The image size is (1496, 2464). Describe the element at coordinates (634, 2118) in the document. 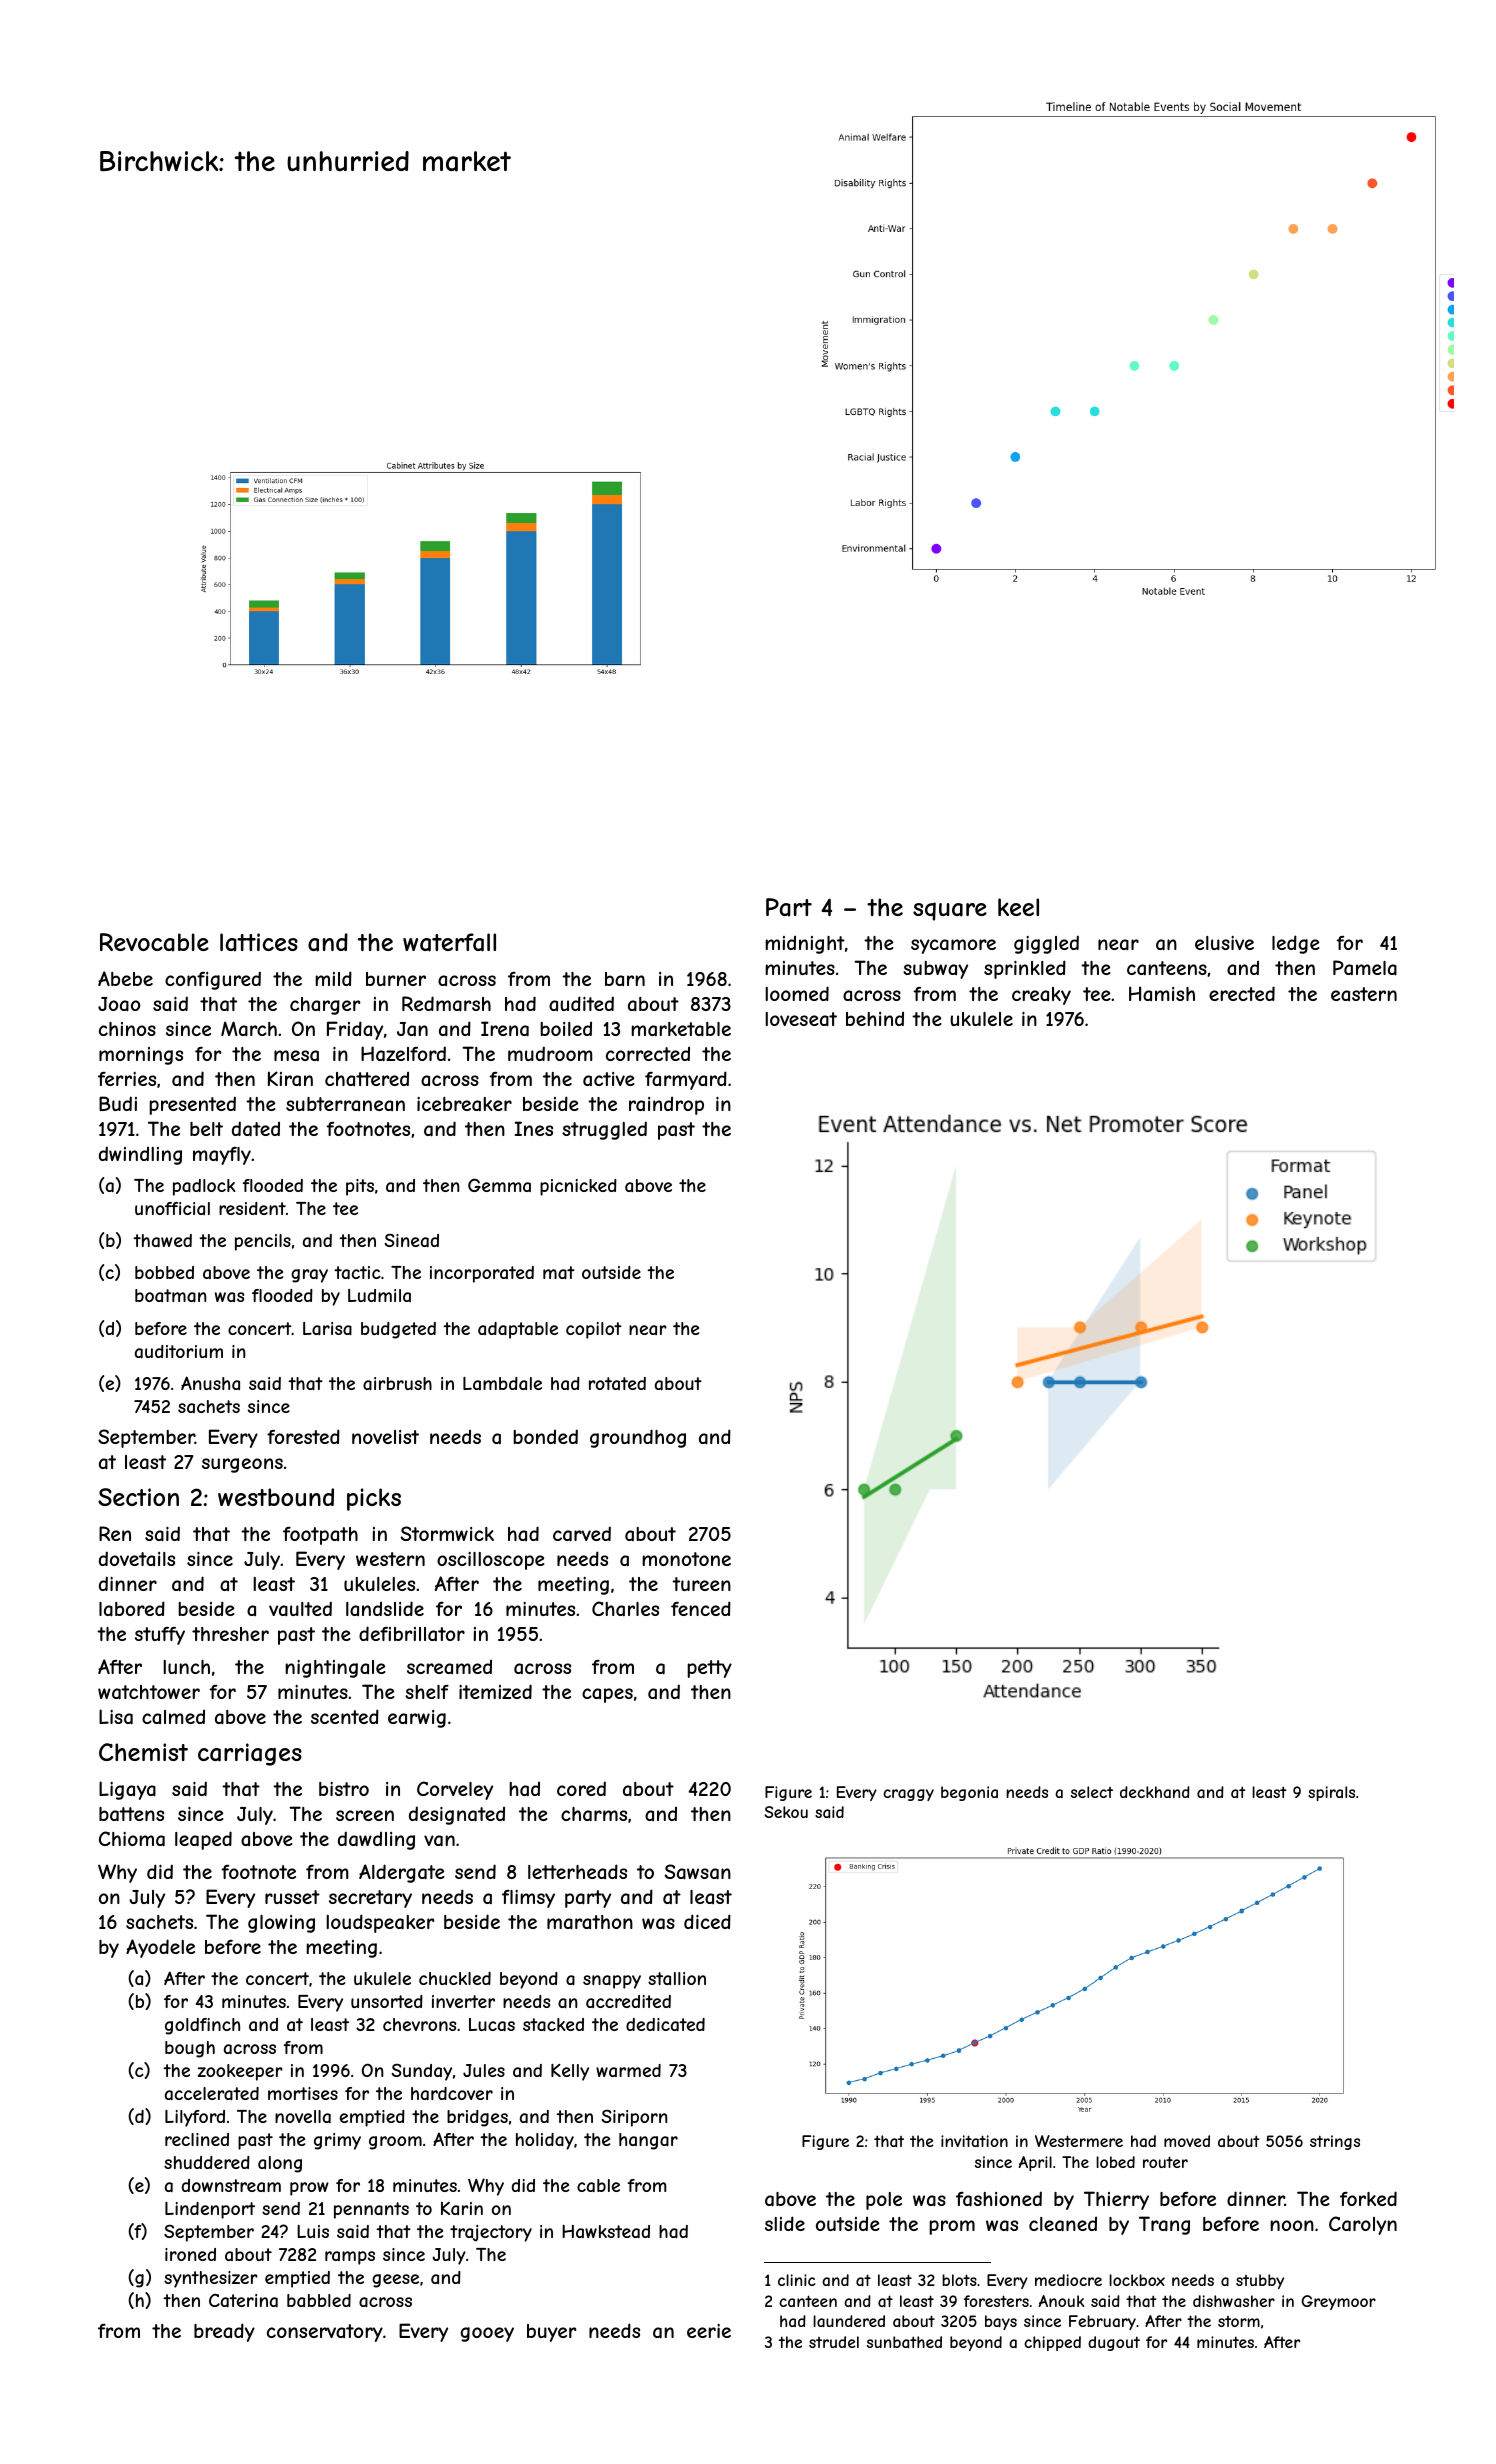

I see `Siriporn` at that location.
